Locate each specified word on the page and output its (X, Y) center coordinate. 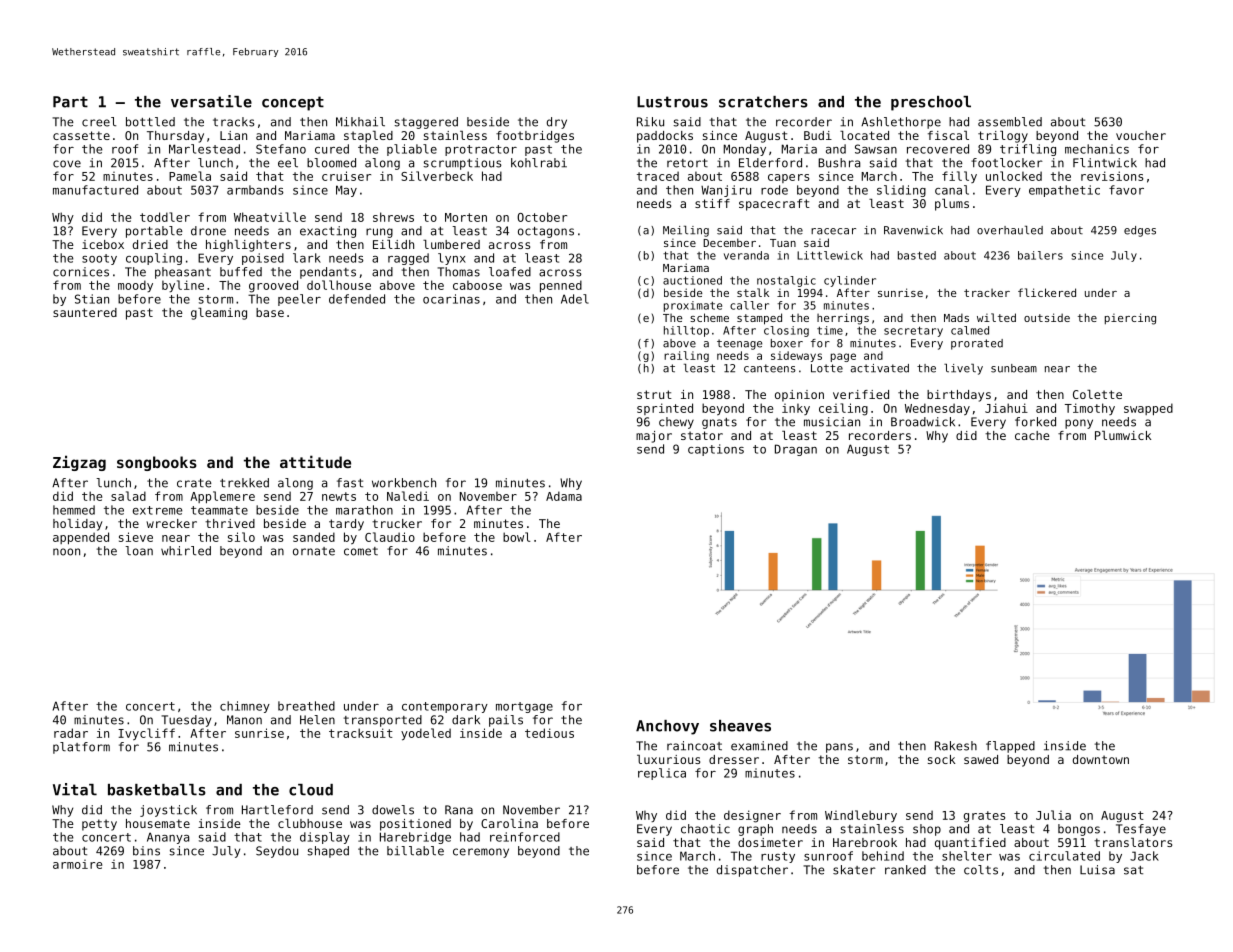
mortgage (524, 707)
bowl (517, 537)
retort (687, 163)
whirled (186, 551)
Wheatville (270, 217)
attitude (315, 461)
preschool (931, 103)
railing (686, 356)
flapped (1010, 747)
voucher (1141, 135)
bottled (150, 122)
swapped (1148, 409)
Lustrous (672, 102)
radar (71, 733)
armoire (77, 864)
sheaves (740, 726)
